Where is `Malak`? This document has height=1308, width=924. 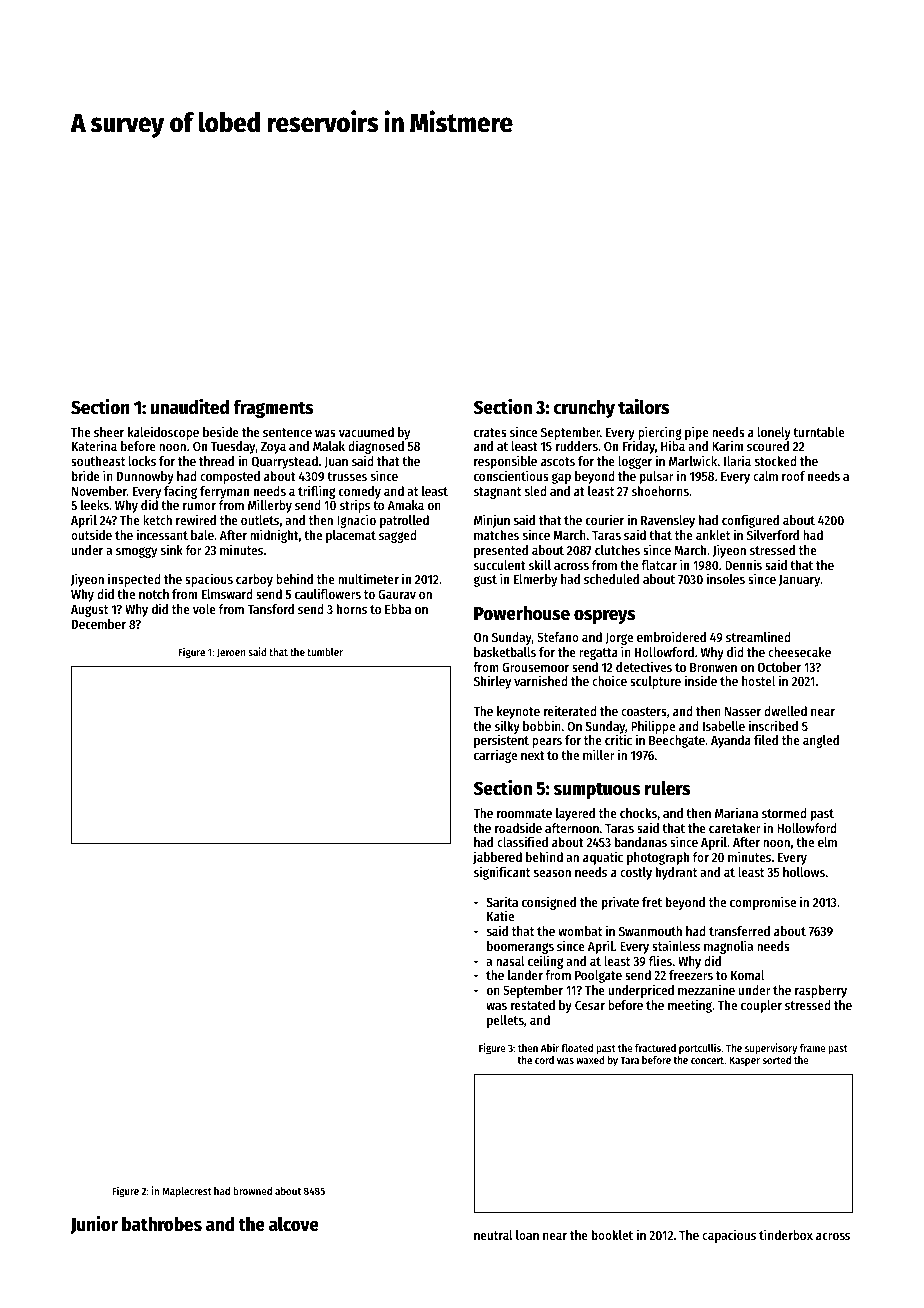 Malak is located at coordinates (329, 446).
